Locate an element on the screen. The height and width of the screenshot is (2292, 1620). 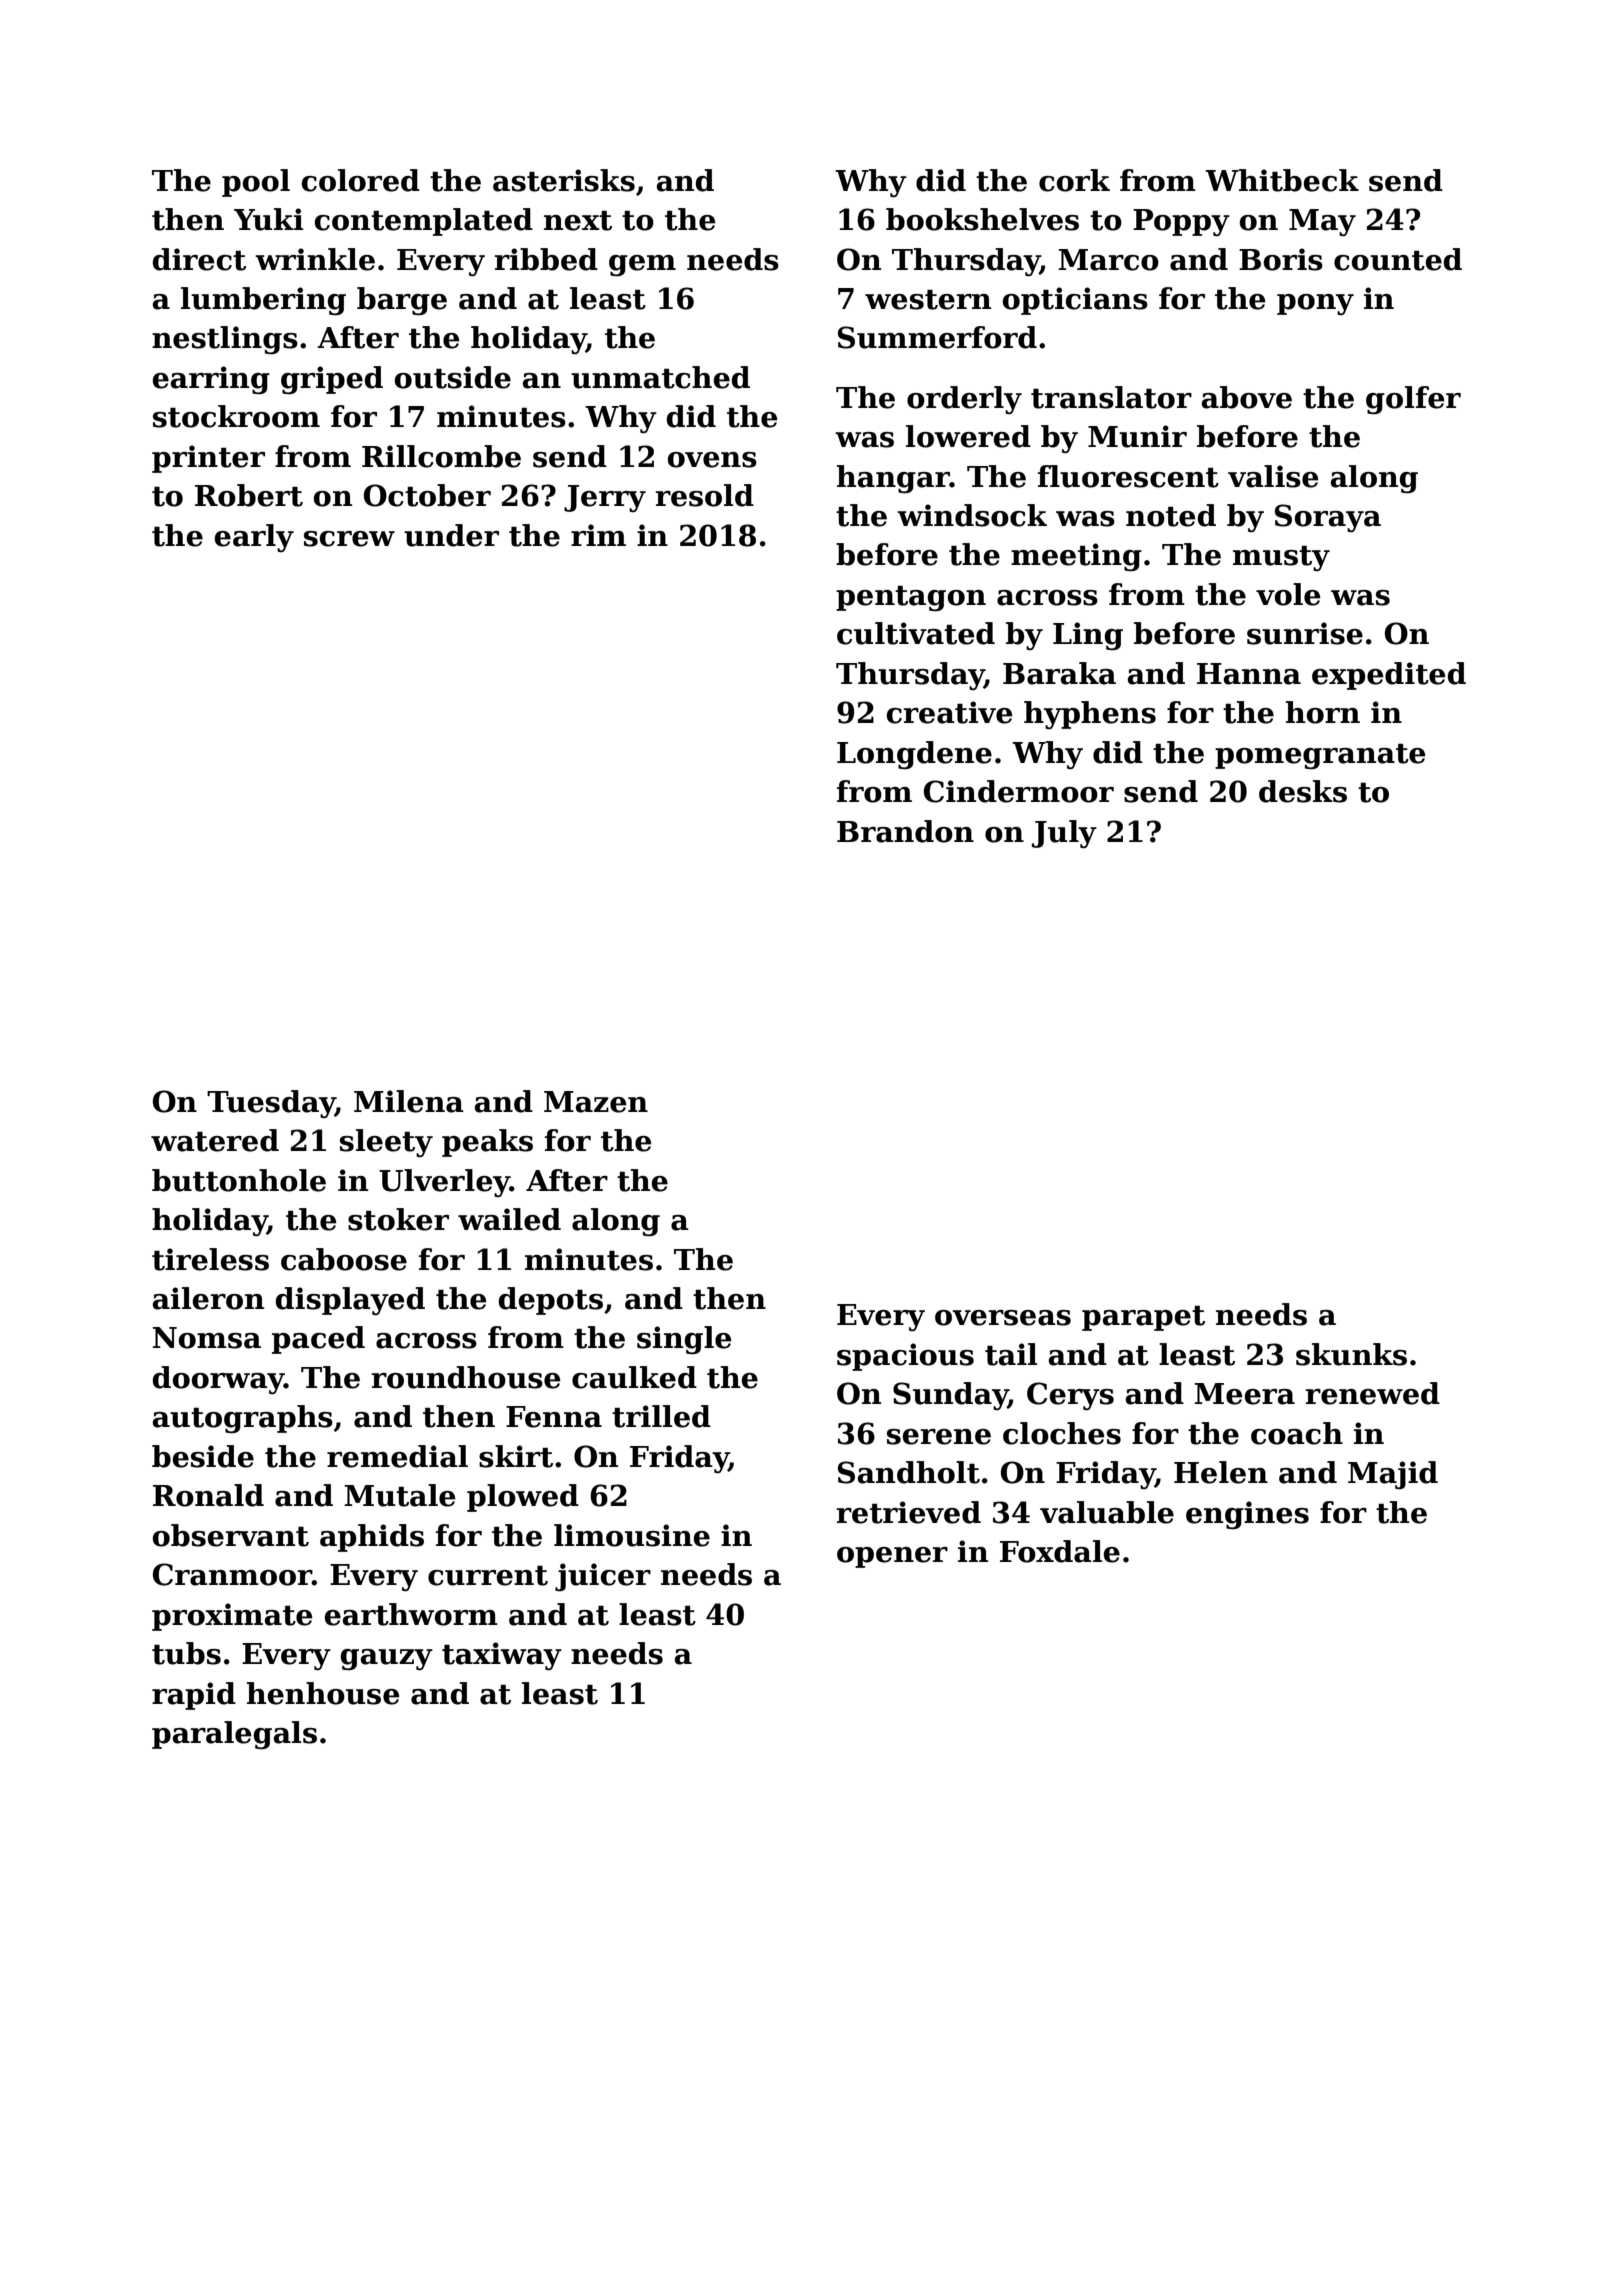
windsock is located at coordinates (972, 515).
